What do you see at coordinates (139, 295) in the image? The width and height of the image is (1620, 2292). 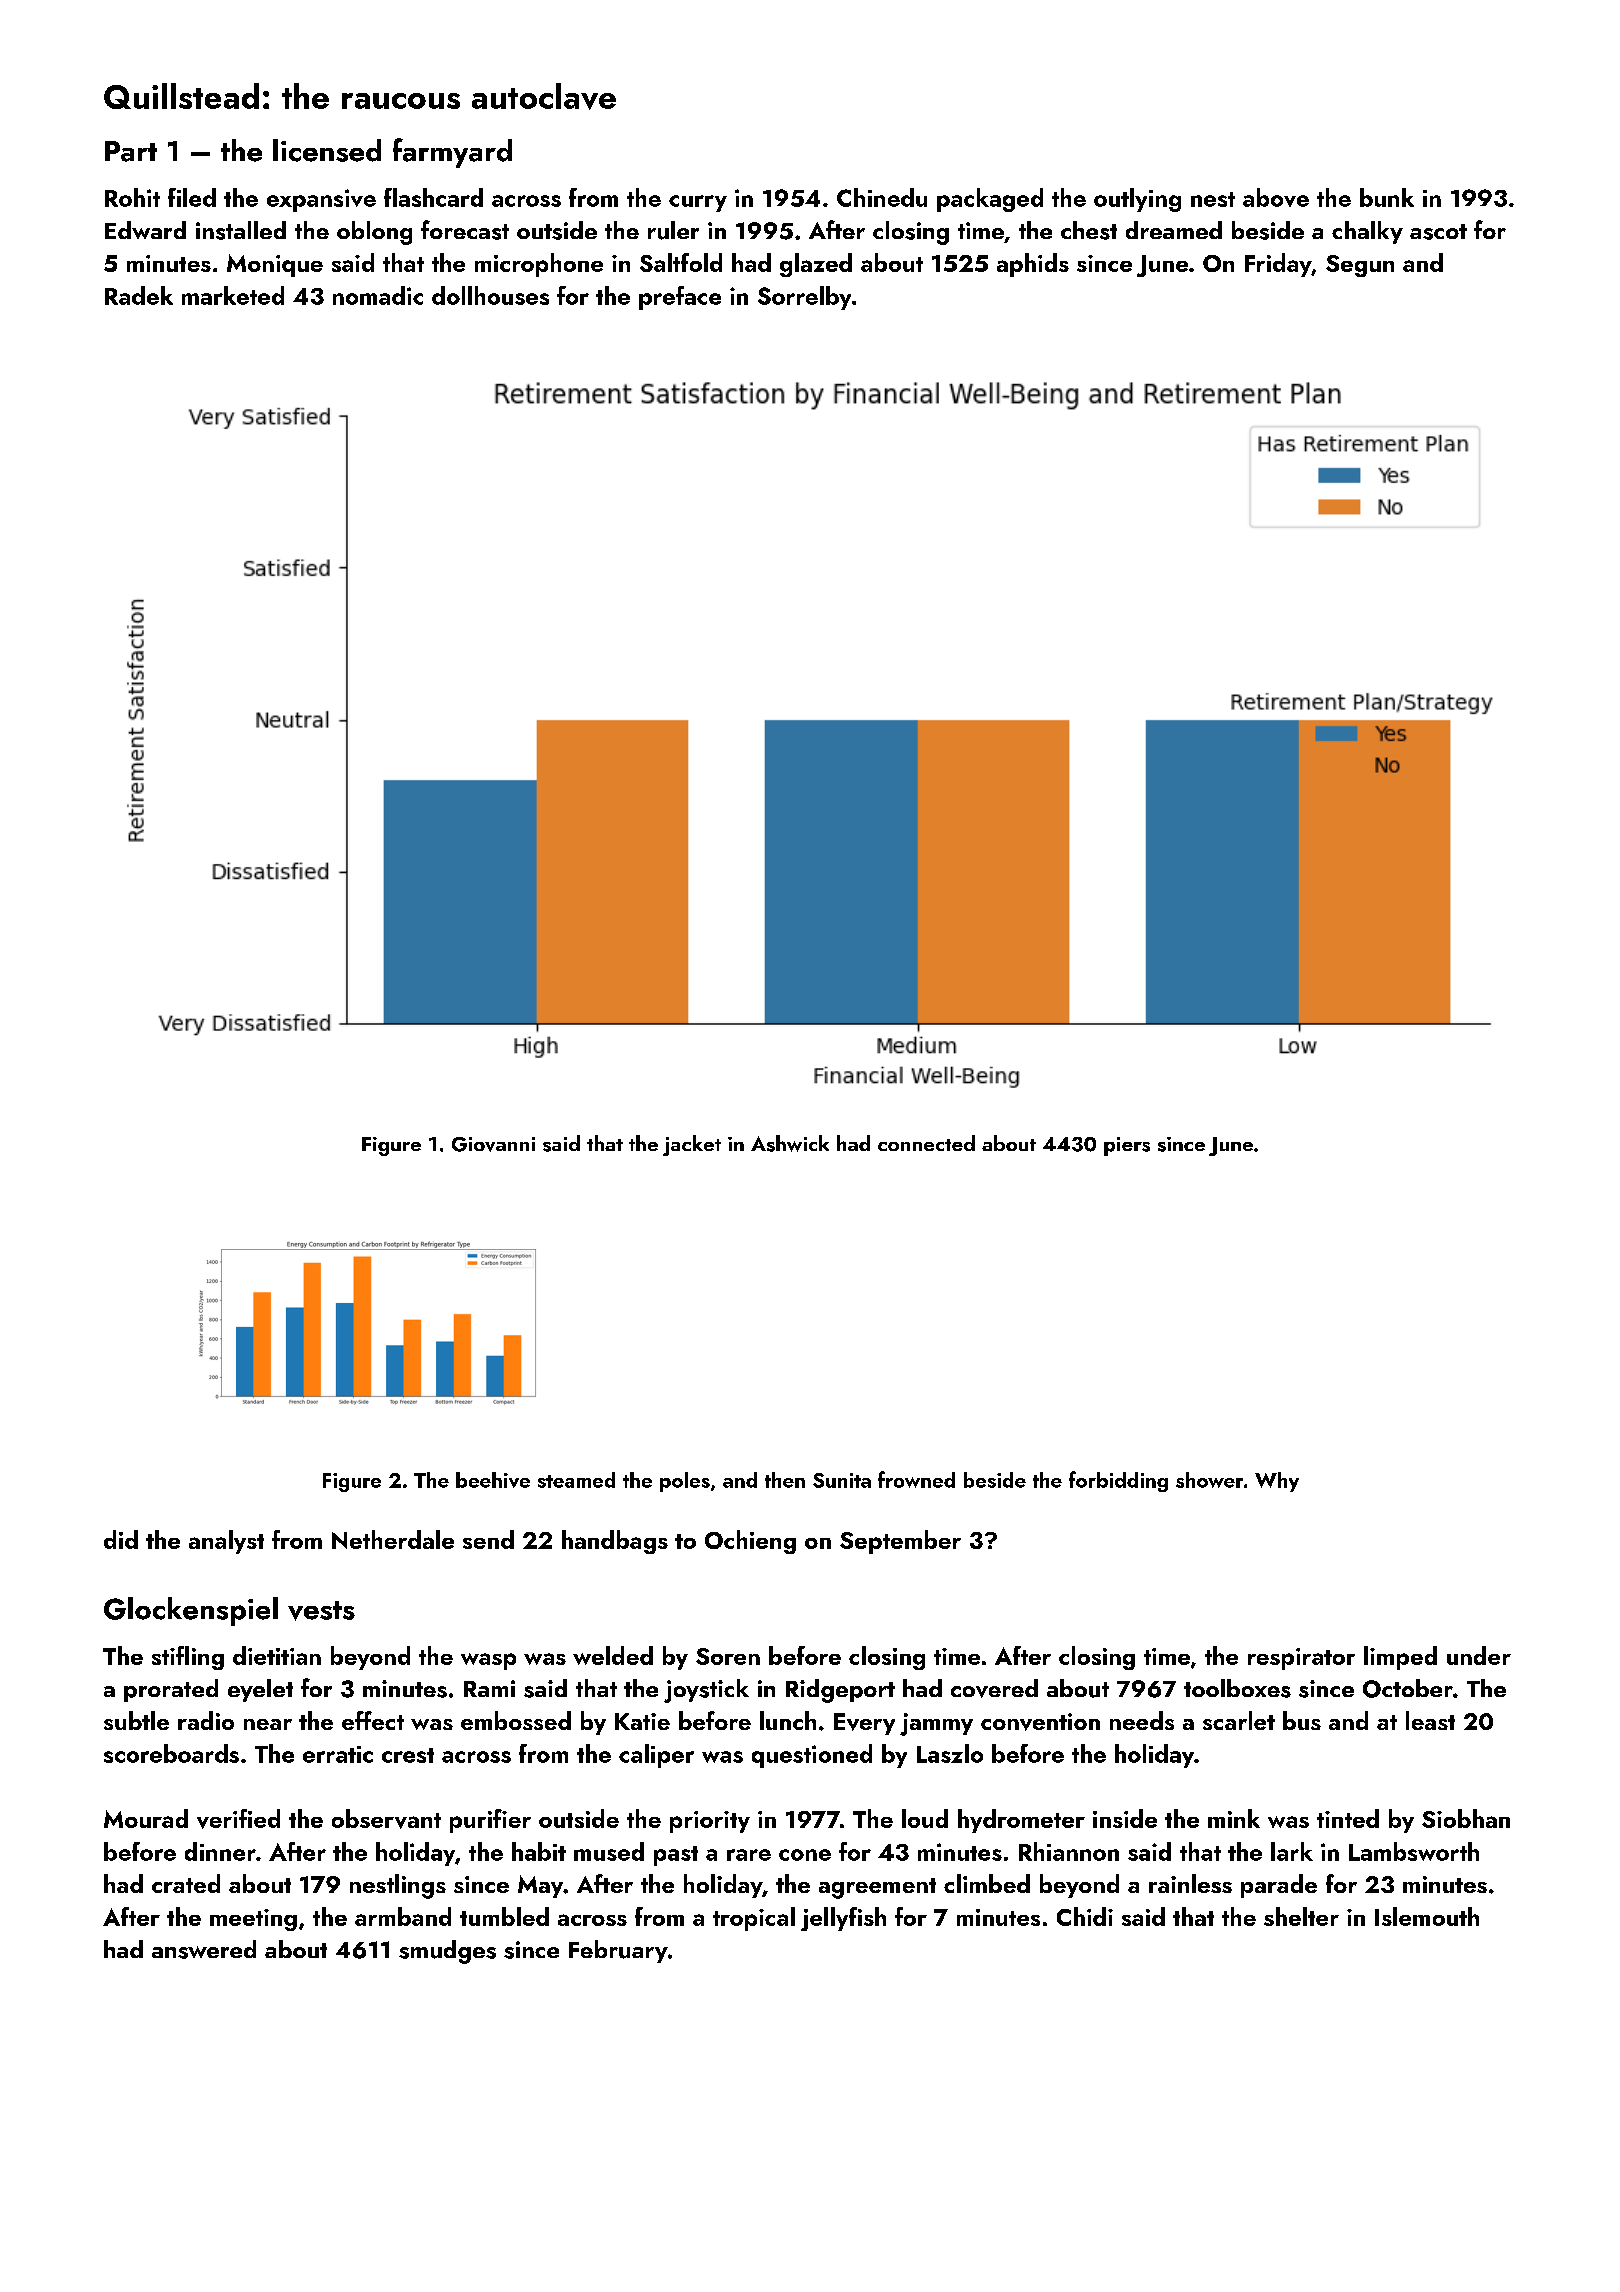 I see `Radek` at bounding box center [139, 295].
